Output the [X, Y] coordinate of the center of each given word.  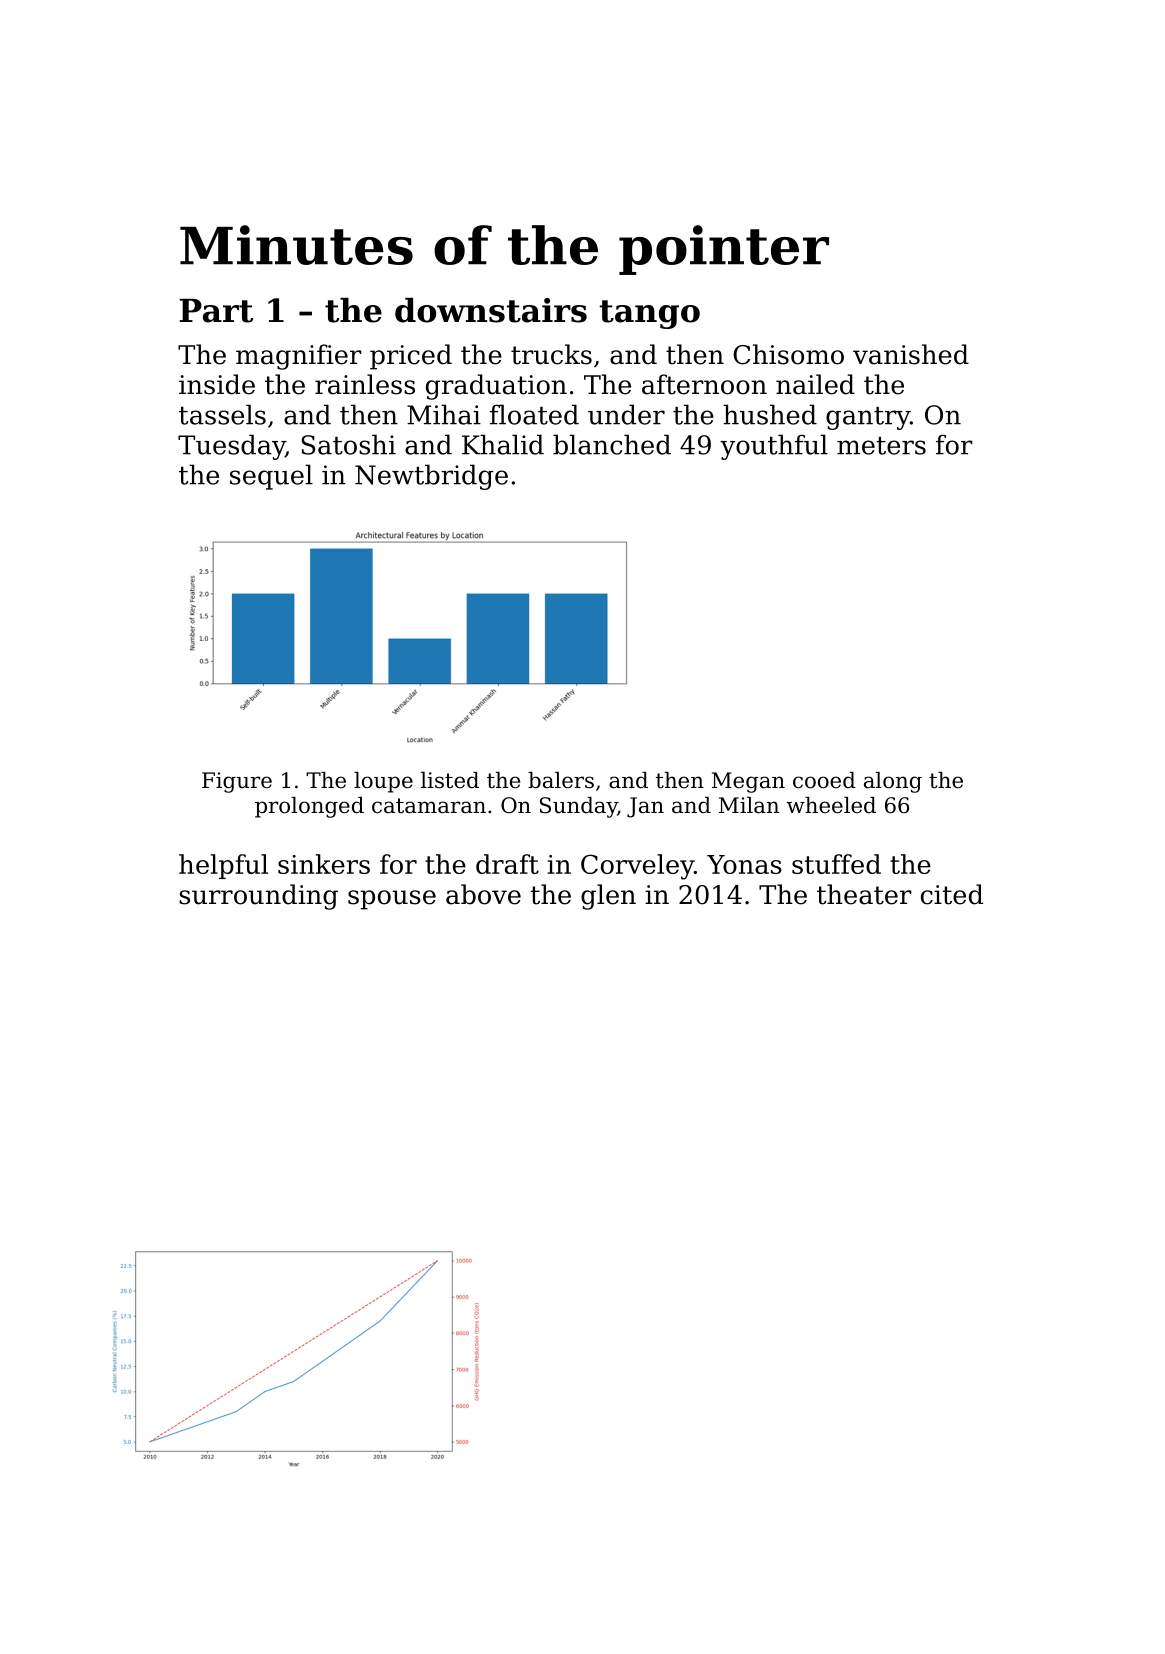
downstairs [491, 310]
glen [608, 897]
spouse [392, 900]
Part [216, 311]
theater [864, 894]
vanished [911, 354]
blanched [612, 444]
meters [881, 446]
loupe [383, 782]
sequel [271, 477]
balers [561, 780]
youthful [774, 447]
